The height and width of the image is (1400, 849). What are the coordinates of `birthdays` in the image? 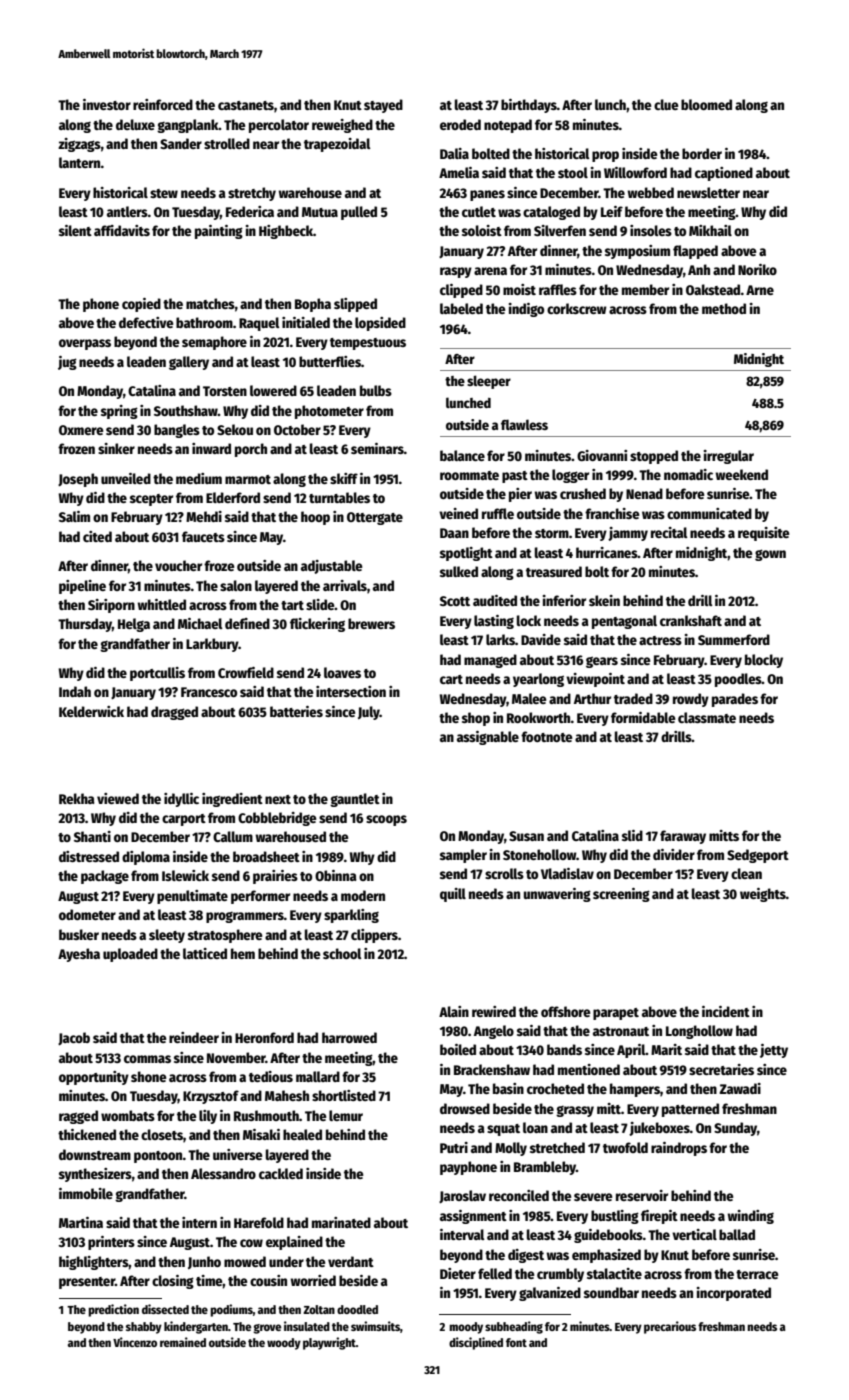 It's located at (529, 106).
